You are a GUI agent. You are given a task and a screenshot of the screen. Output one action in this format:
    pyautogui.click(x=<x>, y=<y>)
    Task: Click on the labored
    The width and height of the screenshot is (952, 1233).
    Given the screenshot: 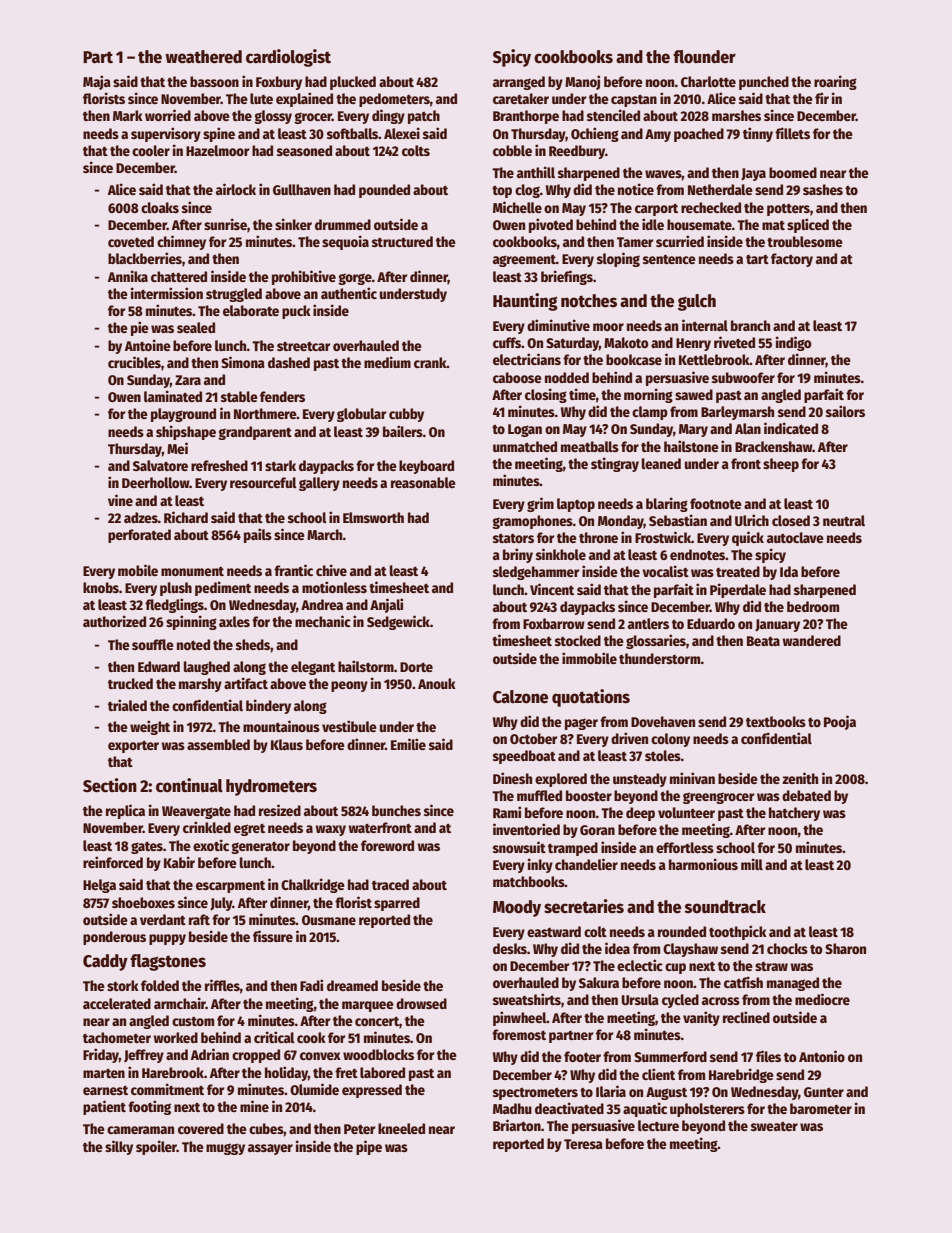 What is the action you would take?
    pyautogui.click(x=382, y=1072)
